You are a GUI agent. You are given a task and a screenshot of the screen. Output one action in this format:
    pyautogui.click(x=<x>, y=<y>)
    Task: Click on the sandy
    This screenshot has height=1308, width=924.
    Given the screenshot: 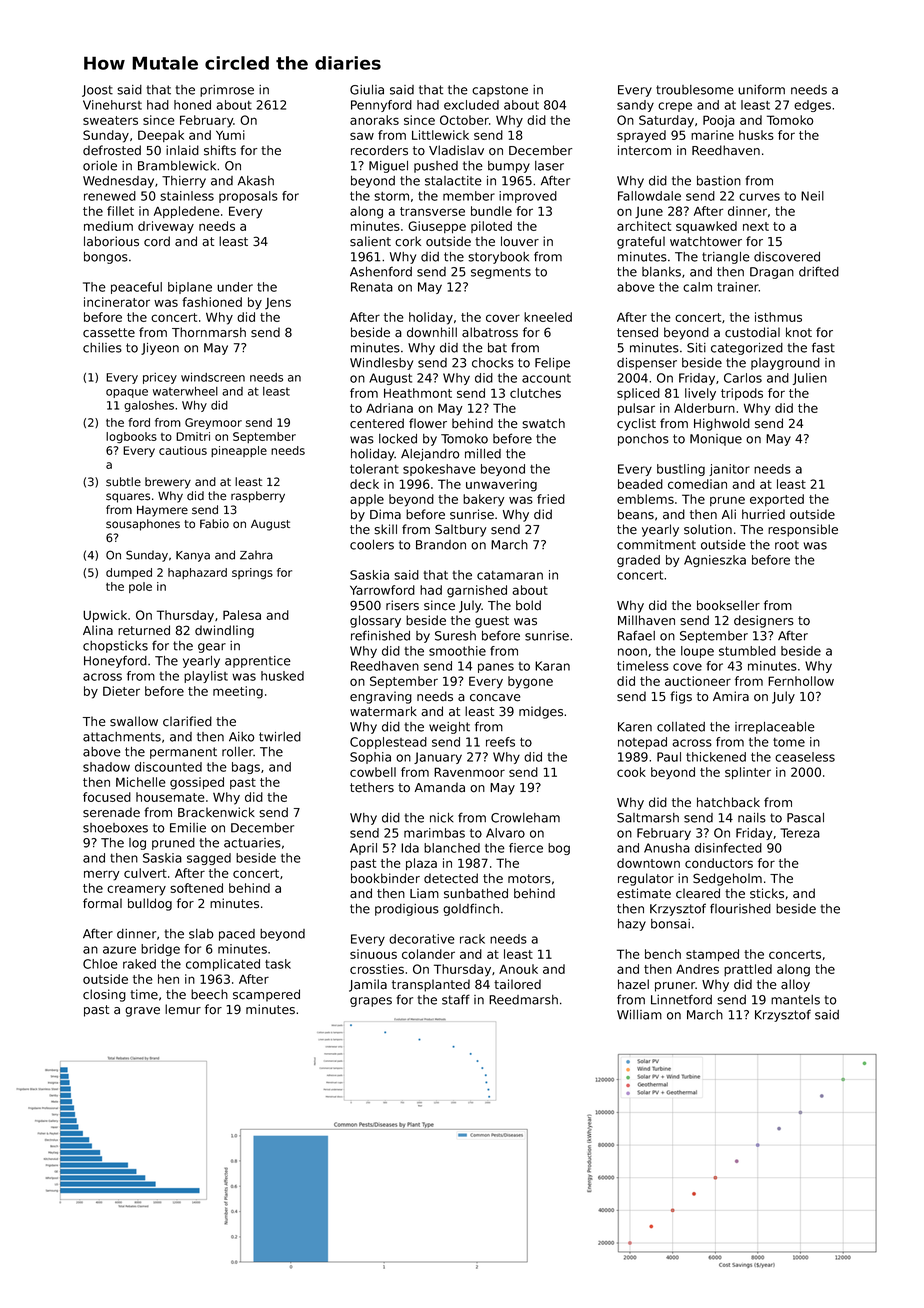 What is the action you would take?
    pyautogui.click(x=635, y=106)
